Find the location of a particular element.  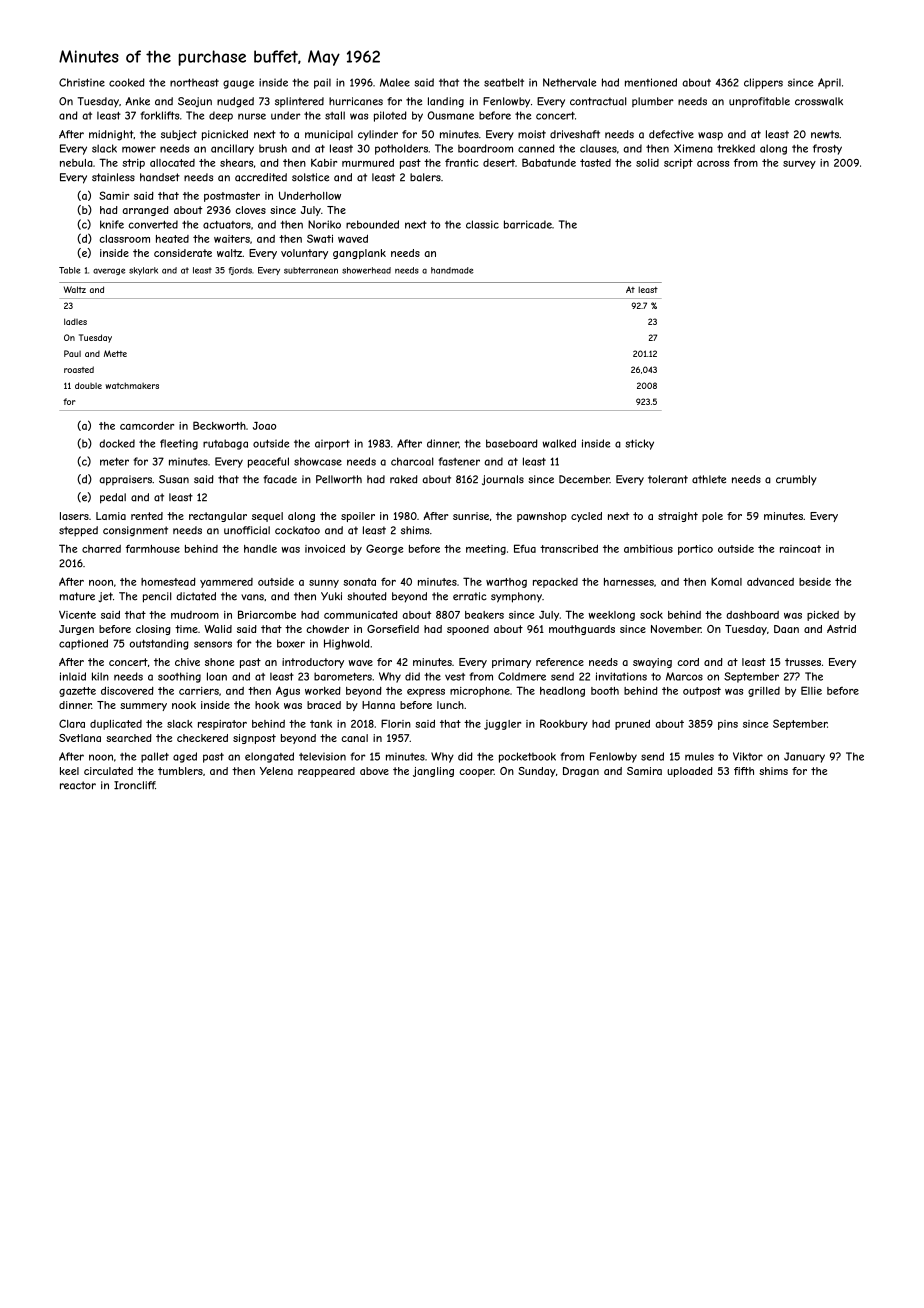

Christine is located at coordinates (82, 82).
